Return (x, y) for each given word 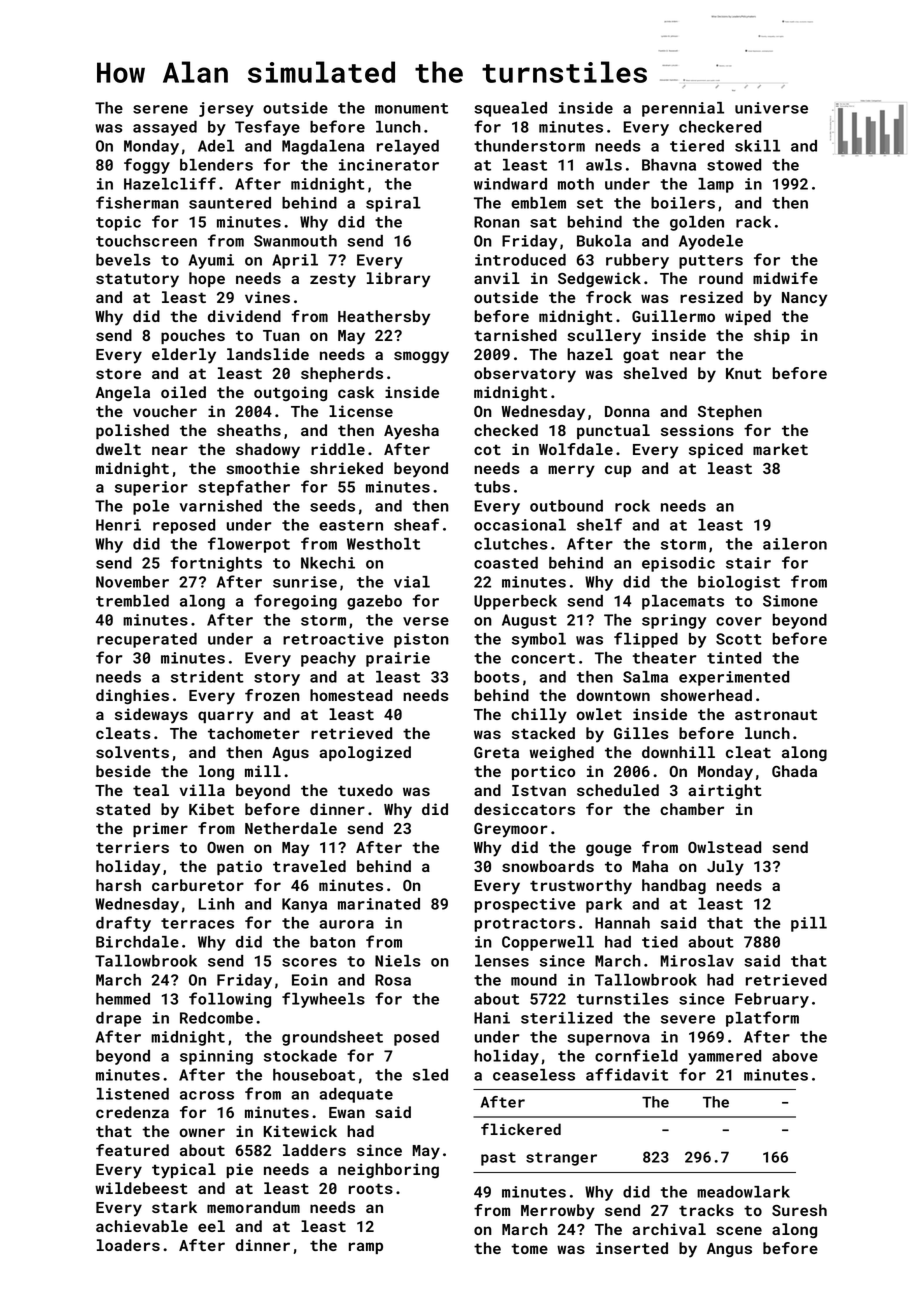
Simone (790, 601)
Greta (496, 752)
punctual (613, 431)
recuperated (147, 640)
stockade (300, 1056)
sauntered (230, 203)
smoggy (421, 357)
